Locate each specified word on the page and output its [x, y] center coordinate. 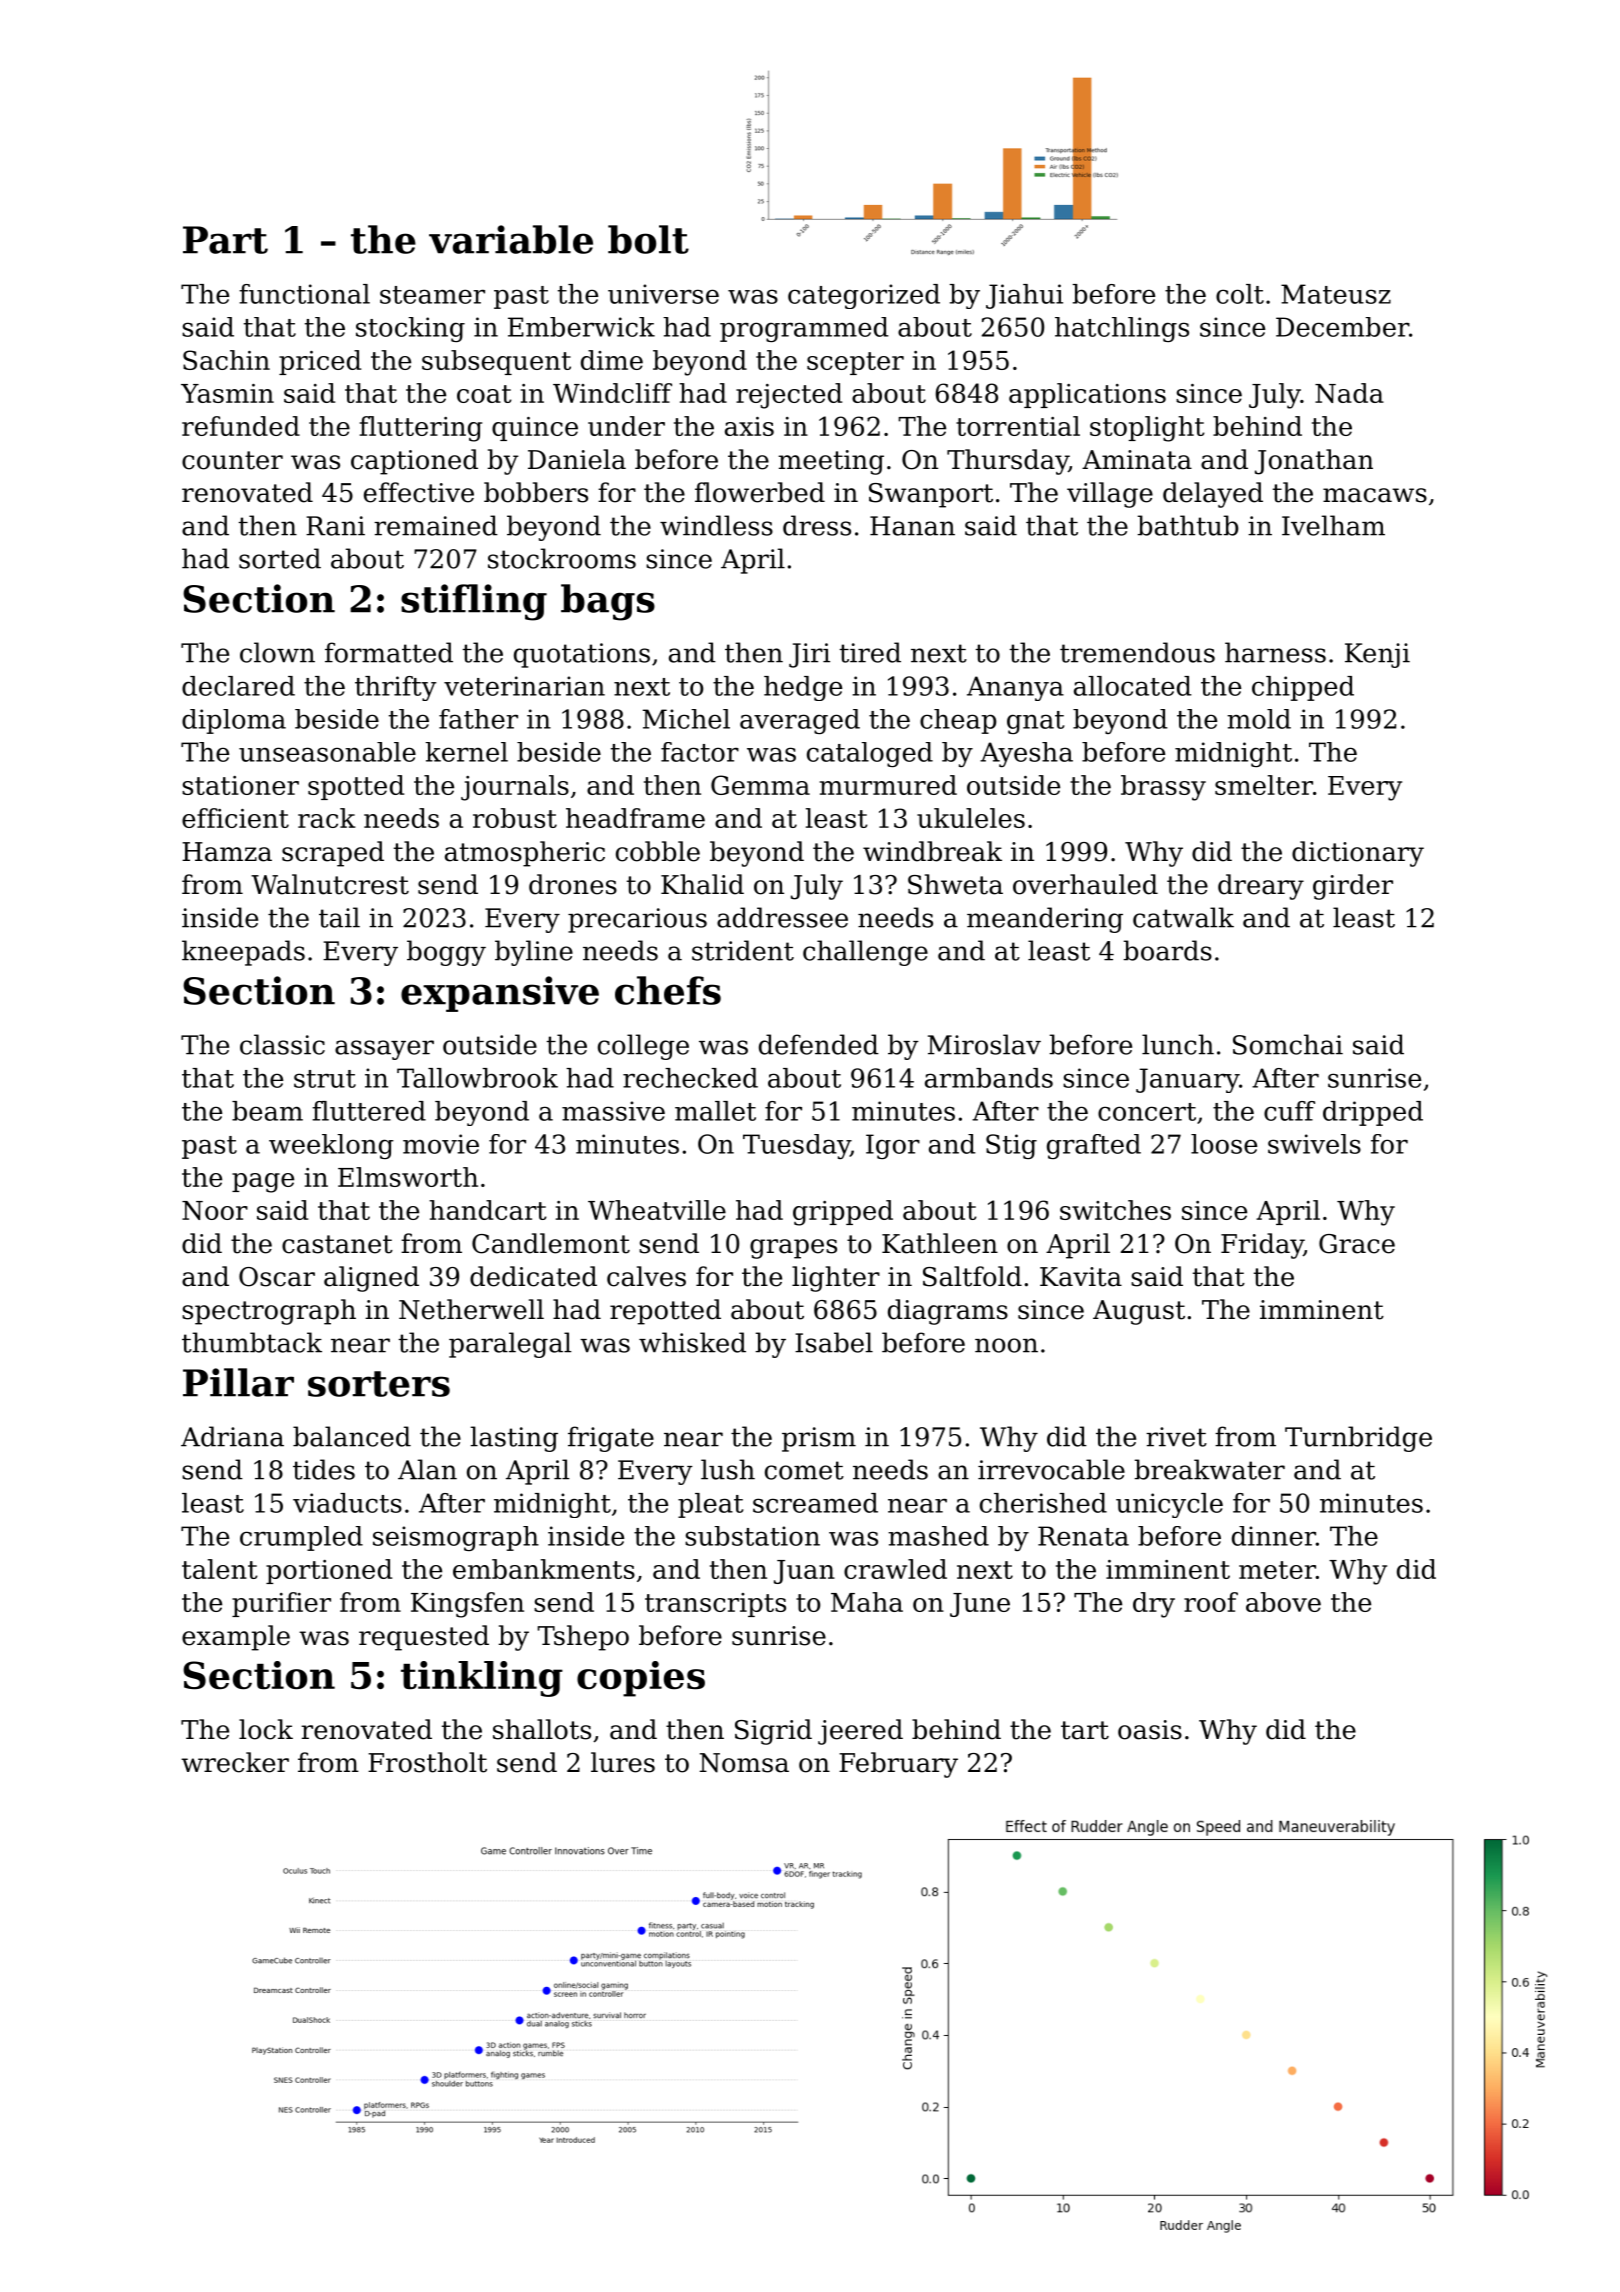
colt [1240, 294]
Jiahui [1024, 296]
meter [1277, 1570]
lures [623, 1762]
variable [511, 239]
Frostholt [427, 1762]
